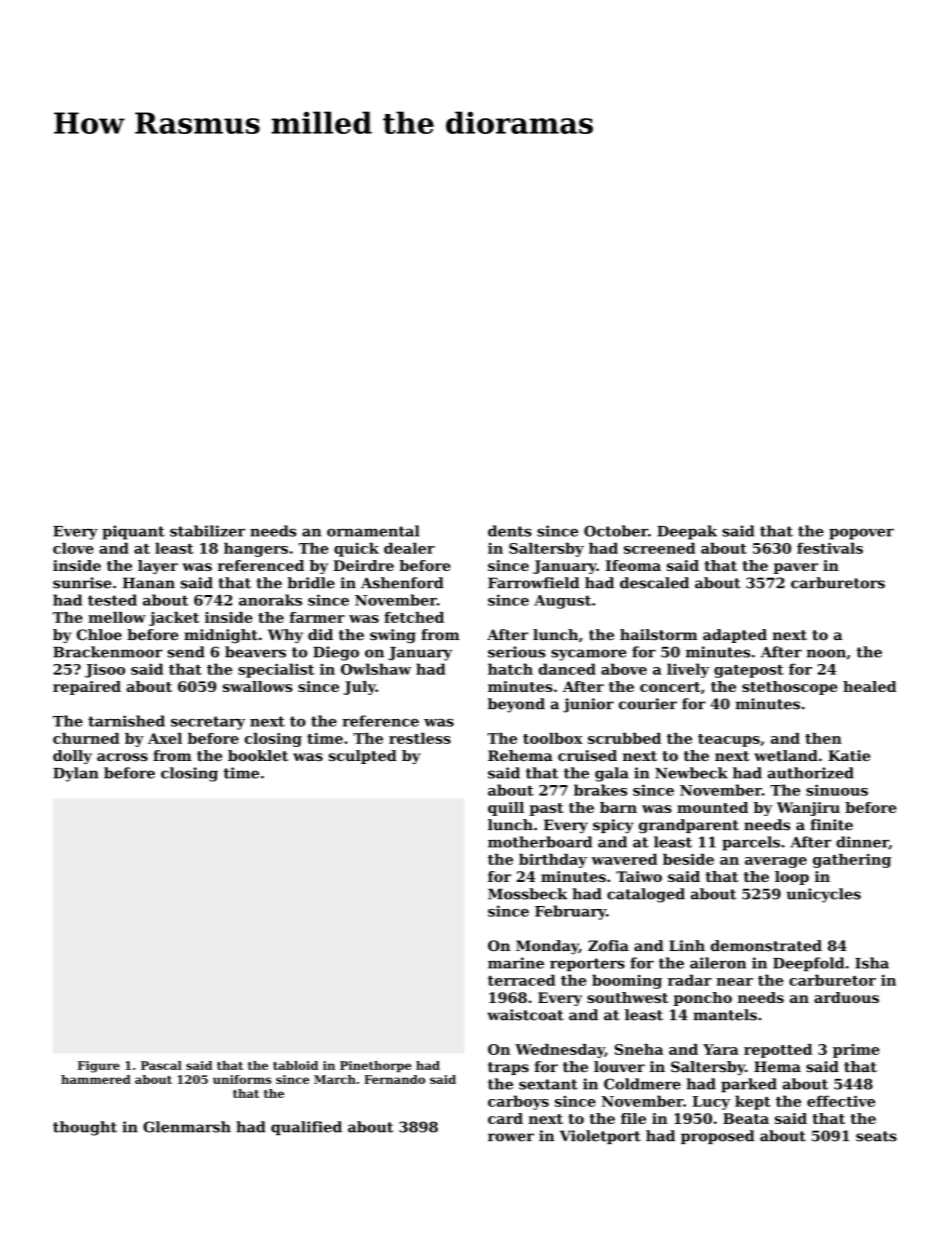 This screenshot has height=1233, width=952. I want to click on repaired, so click(87, 688).
